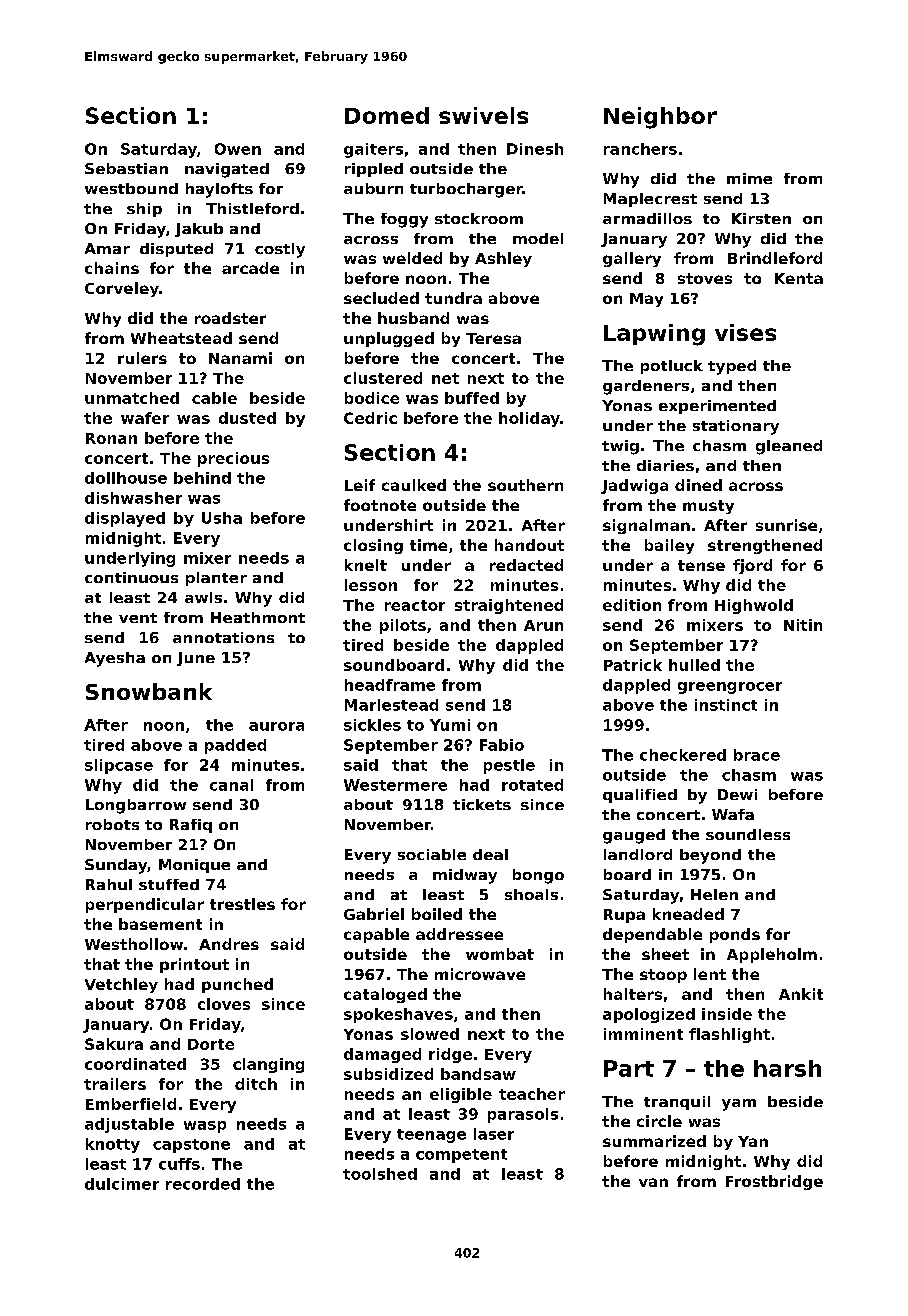 The image size is (908, 1316). I want to click on Ayesha, so click(115, 659).
